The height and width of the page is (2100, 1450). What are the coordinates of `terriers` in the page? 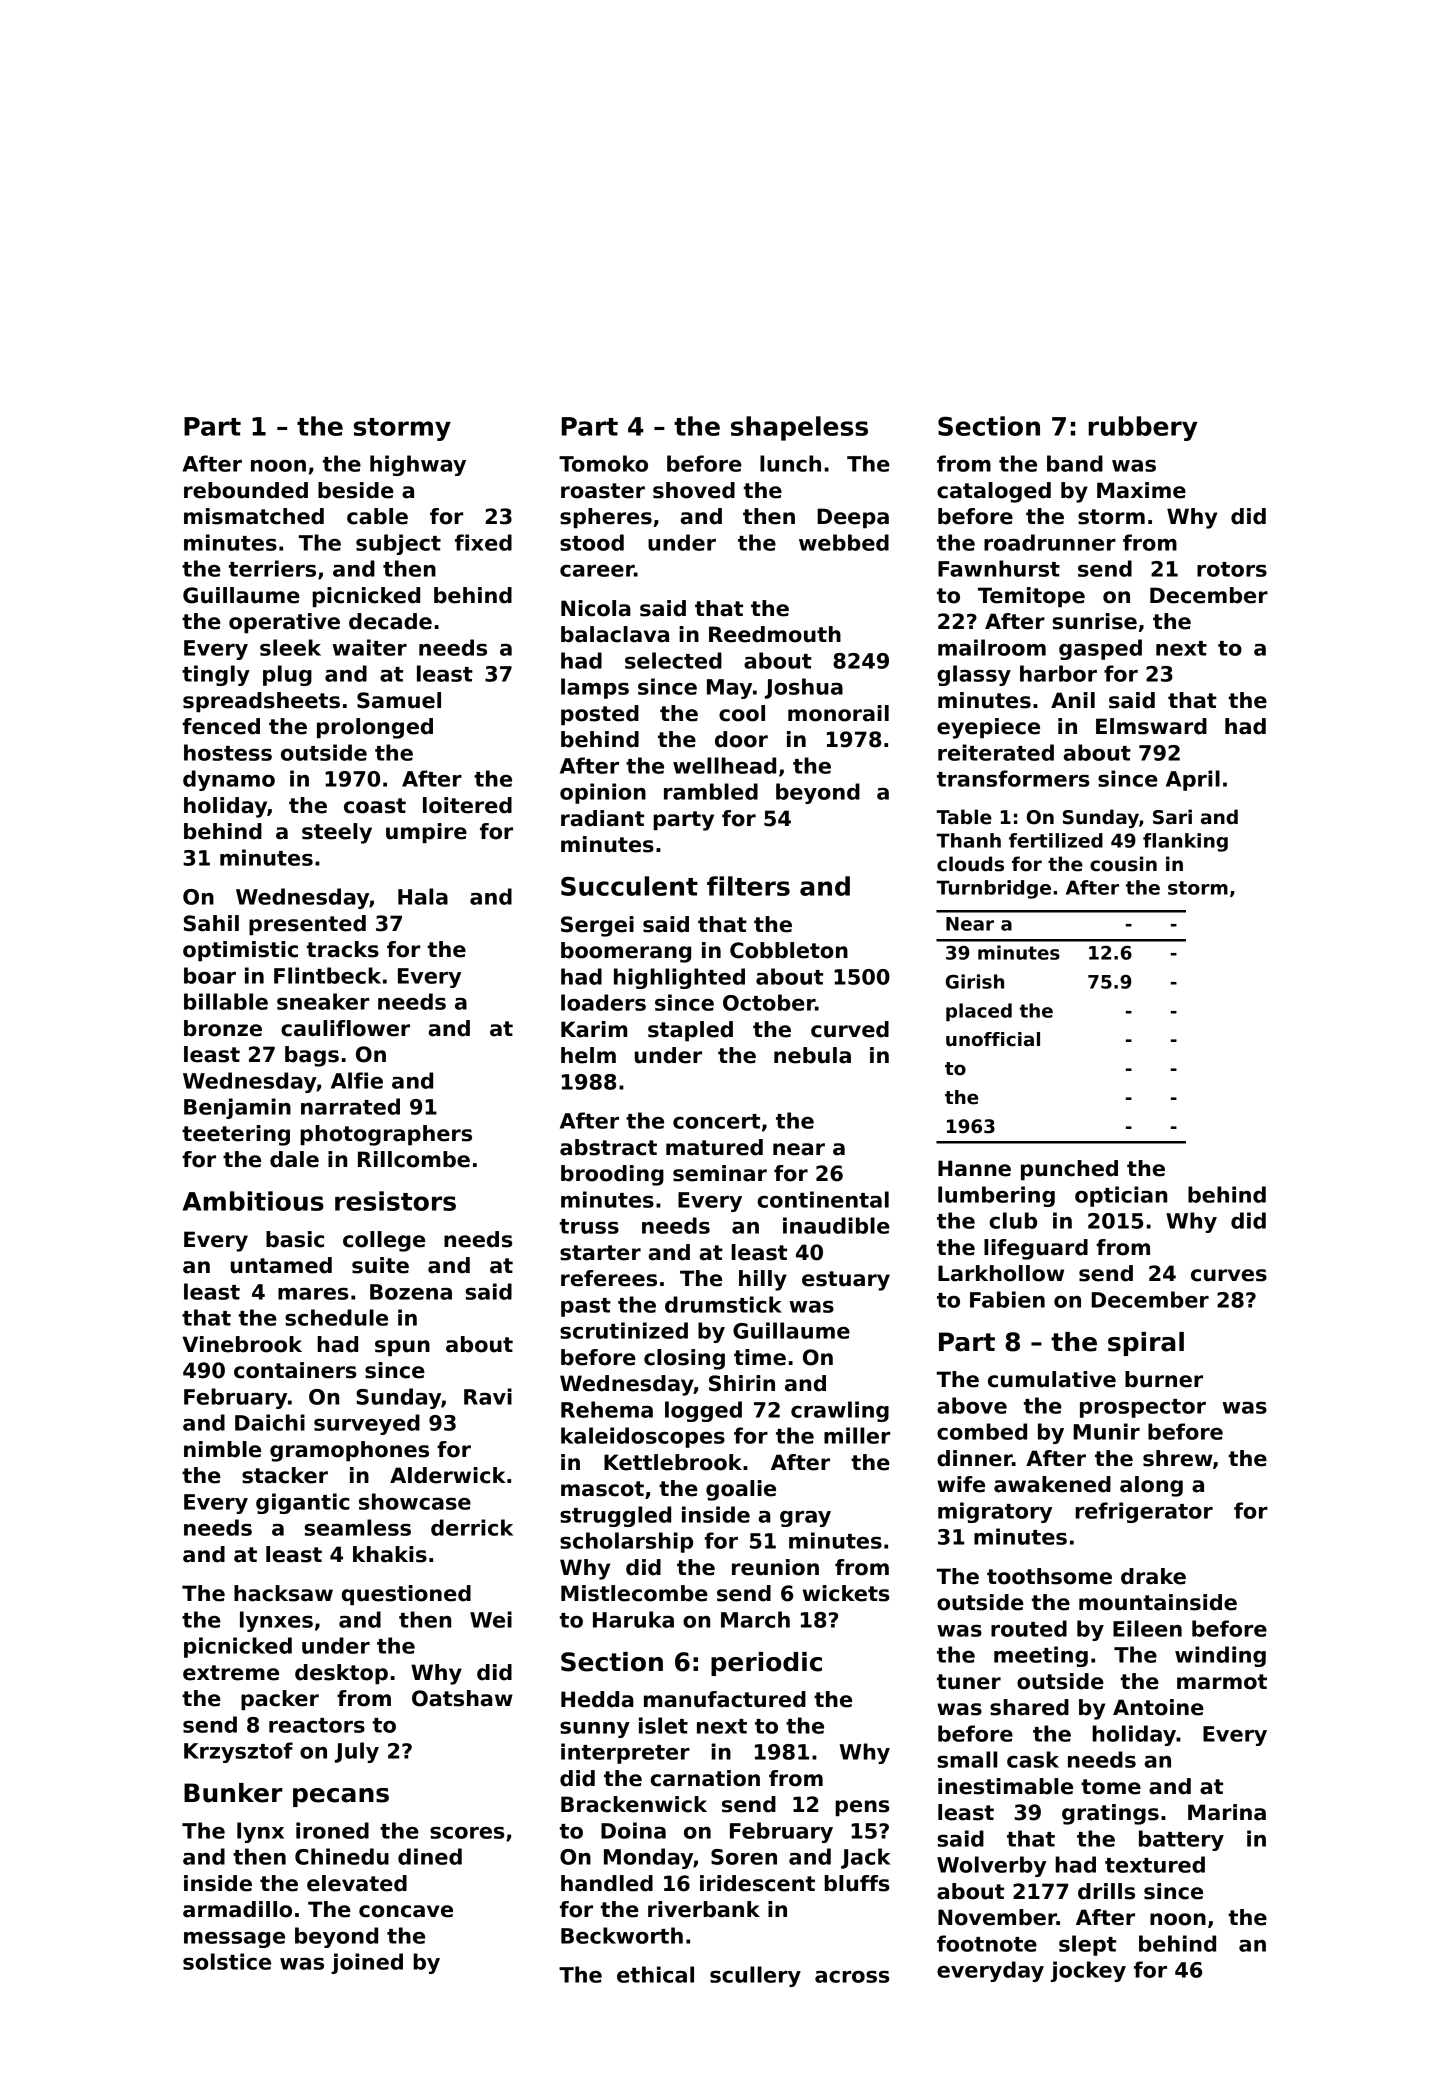 It's located at (272, 568).
